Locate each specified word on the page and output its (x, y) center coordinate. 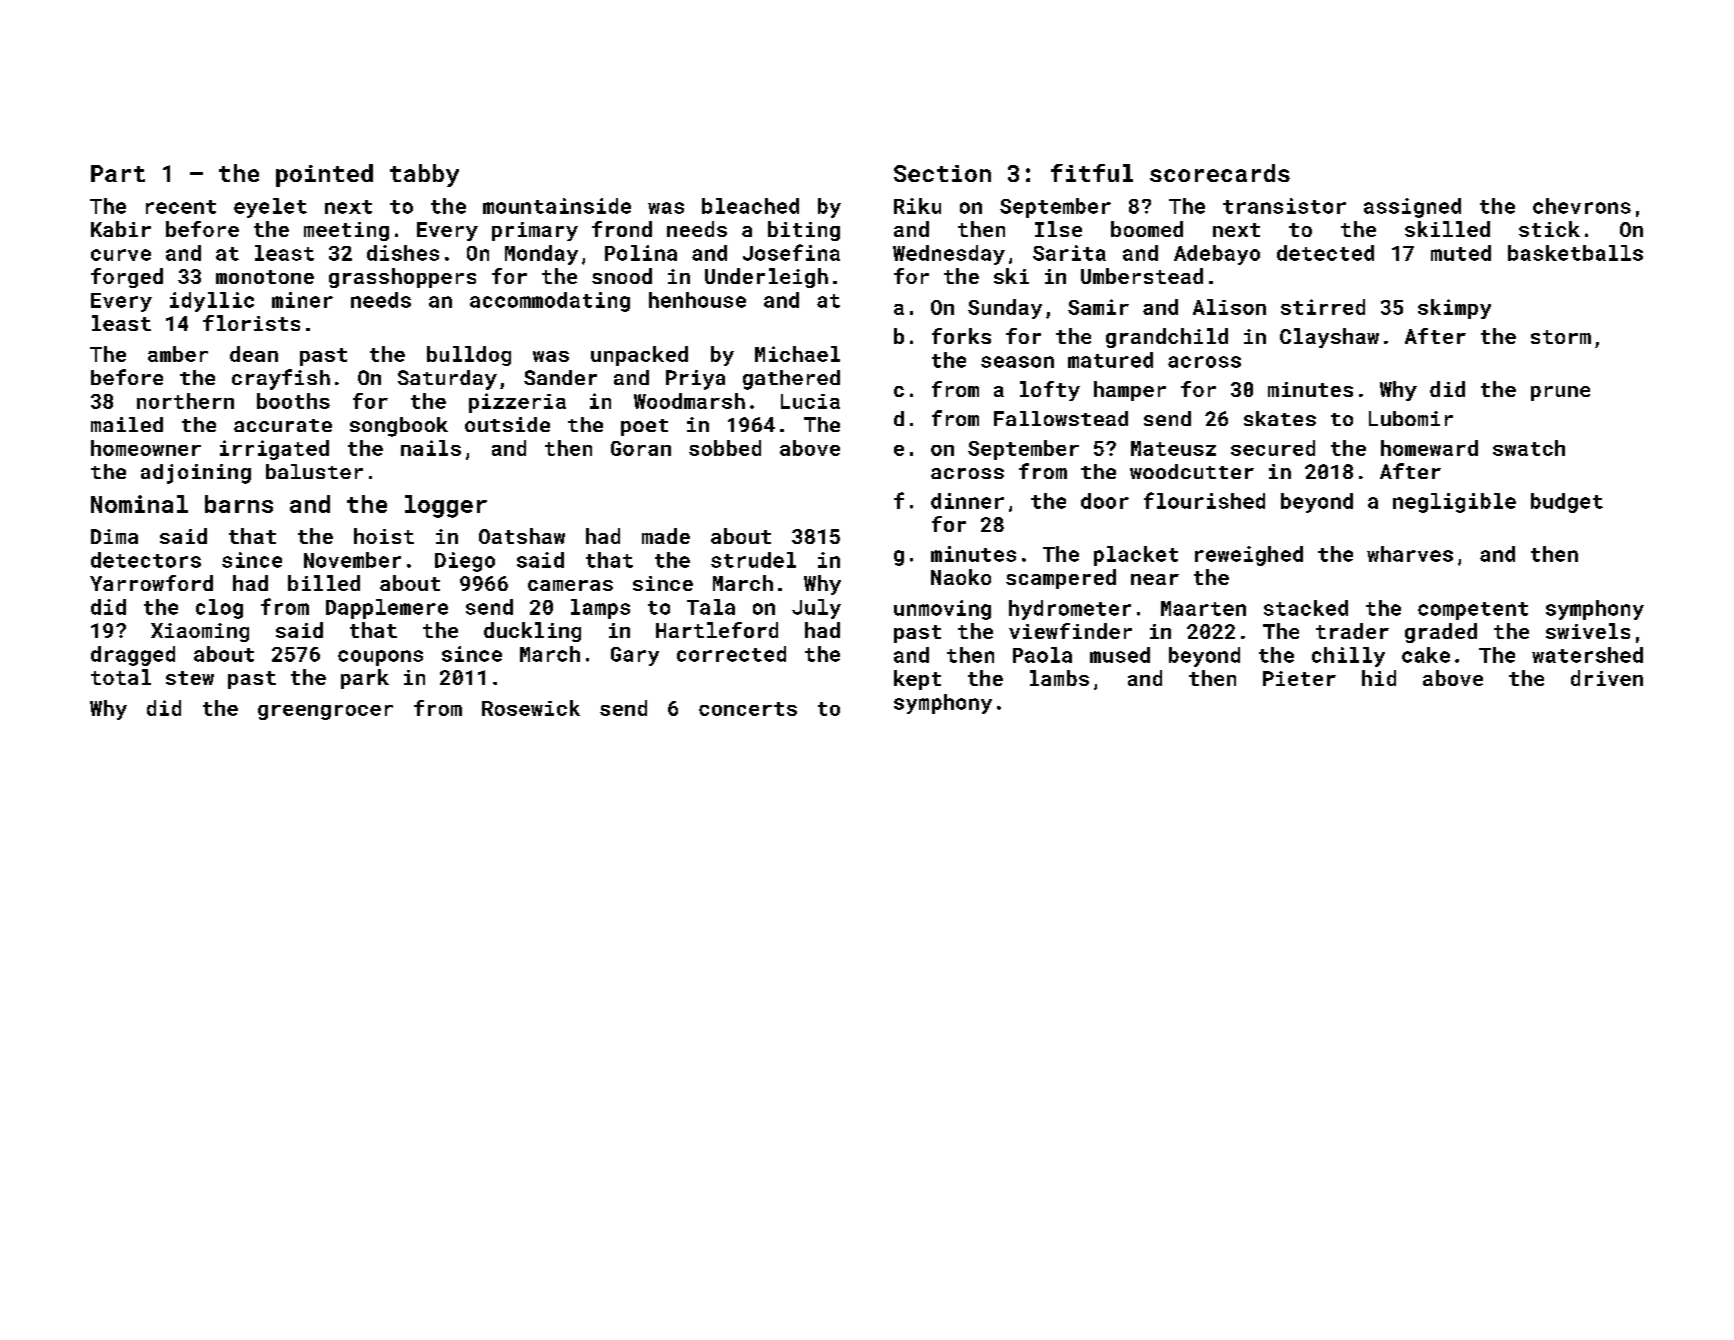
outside (507, 424)
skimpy (1454, 309)
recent (181, 207)
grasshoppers (402, 278)
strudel (753, 560)
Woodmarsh (689, 401)
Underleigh (766, 278)
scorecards (1220, 173)
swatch (1529, 448)
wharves (1410, 554)
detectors (146, 560)
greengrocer (325, 712)
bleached (750, 206)
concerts (748, 709)
